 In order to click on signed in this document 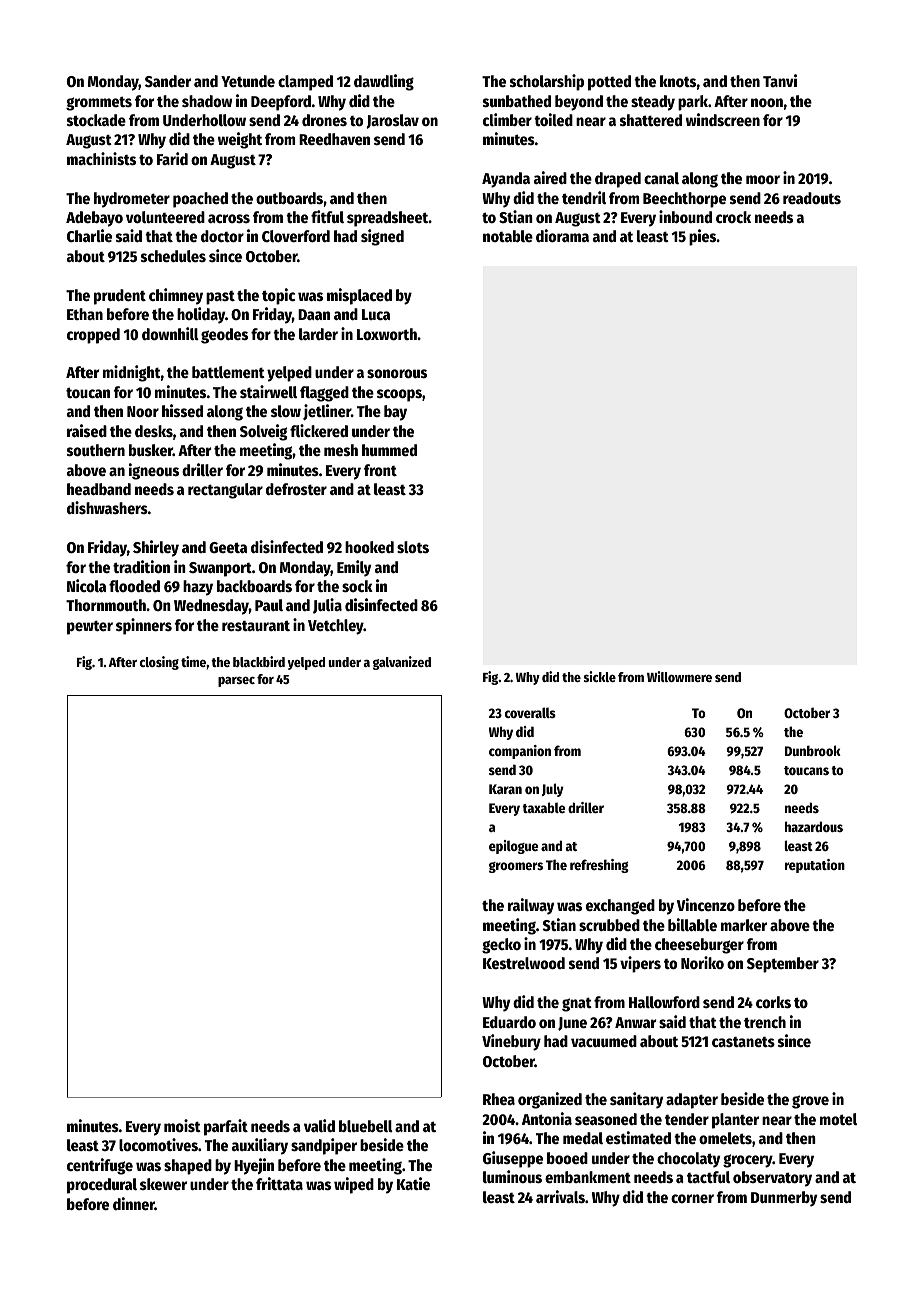, I will do `click(382, 237)`.
